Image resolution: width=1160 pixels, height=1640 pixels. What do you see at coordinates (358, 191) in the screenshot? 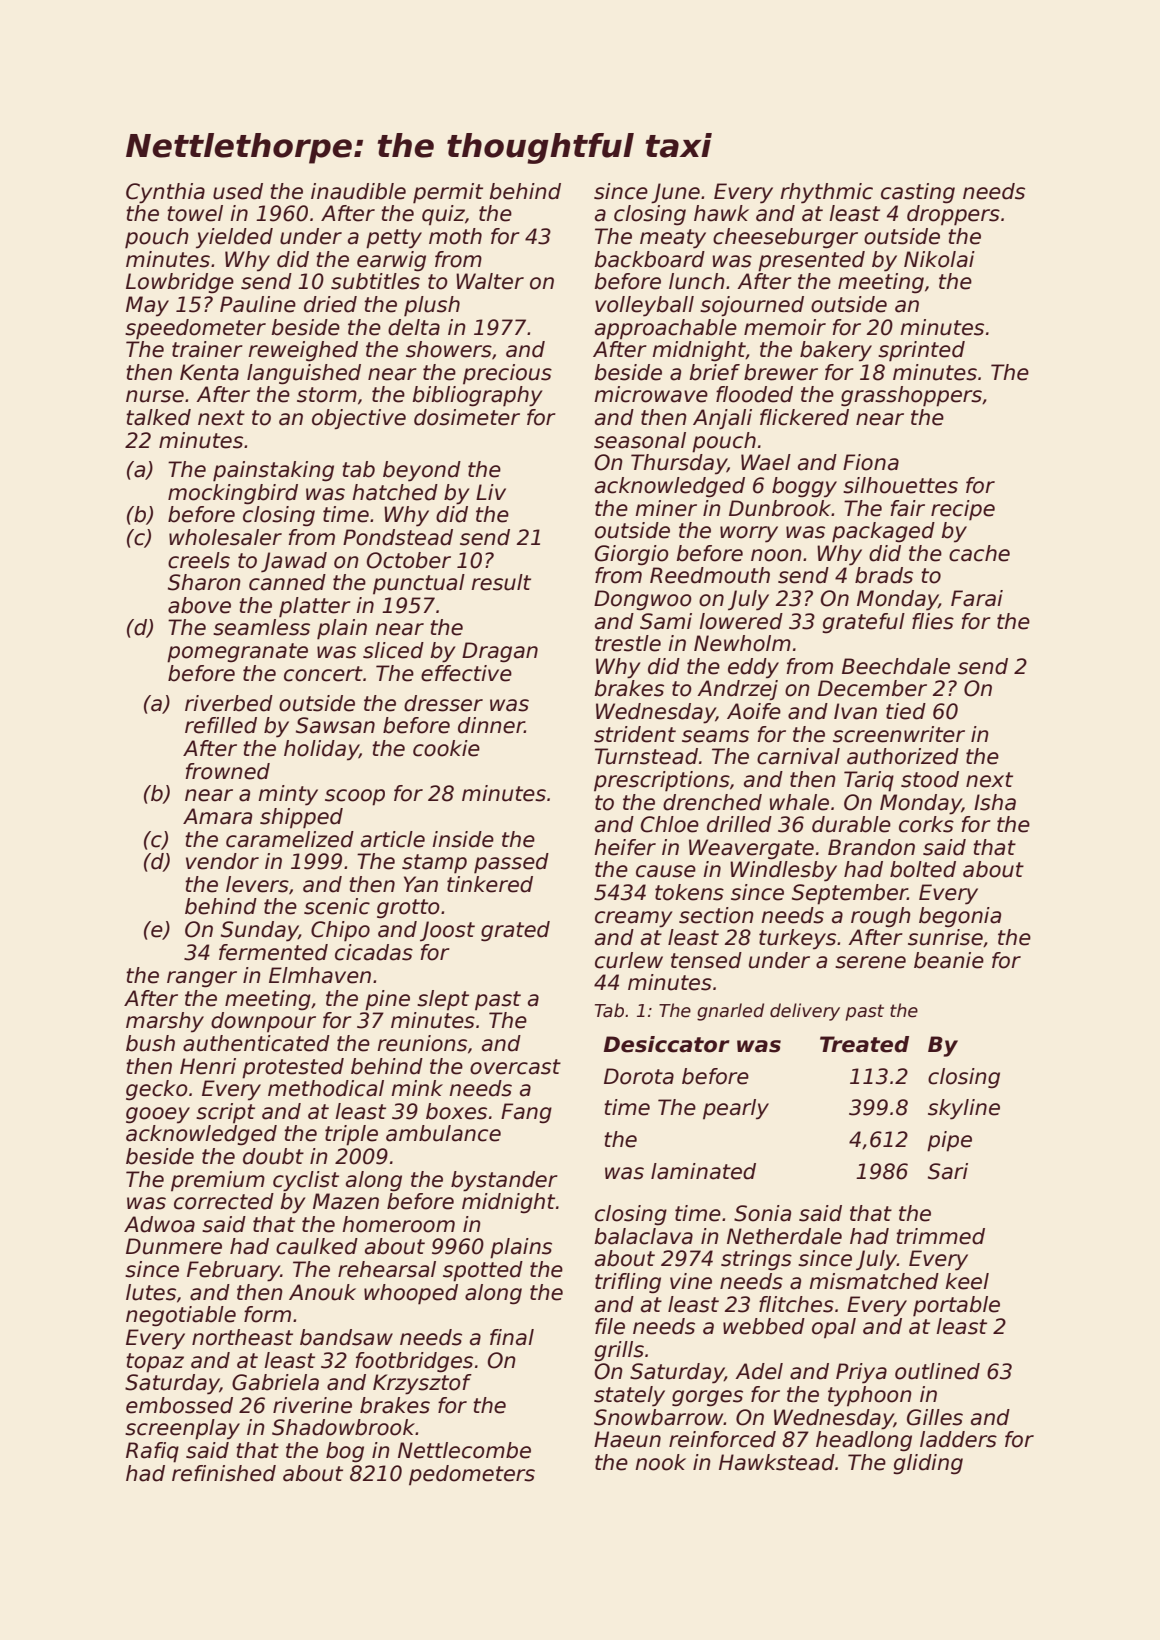
I see `inaudible` at bounding box center [358, 191].
